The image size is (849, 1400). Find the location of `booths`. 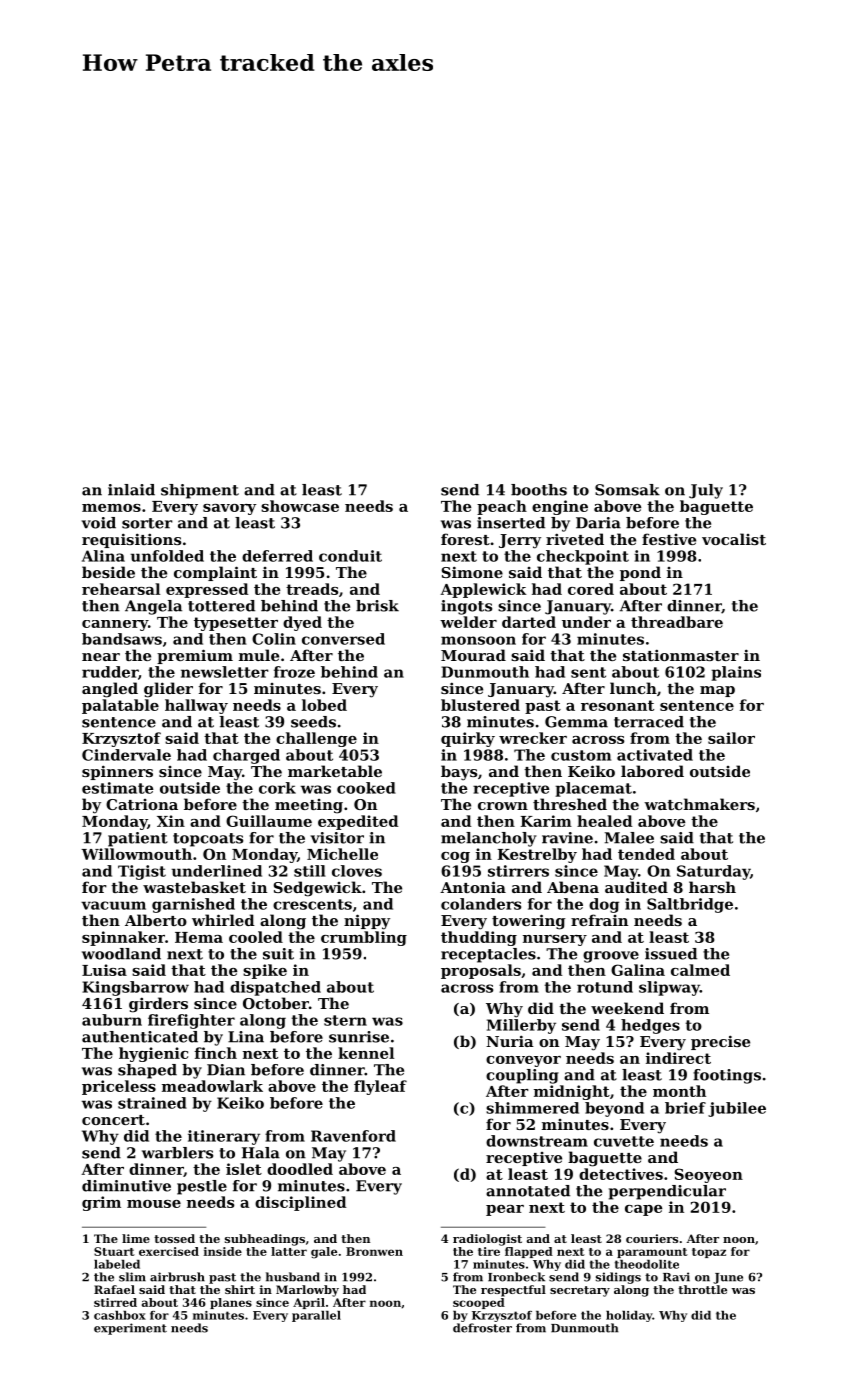

booths is located at coordinates (539, 490).
